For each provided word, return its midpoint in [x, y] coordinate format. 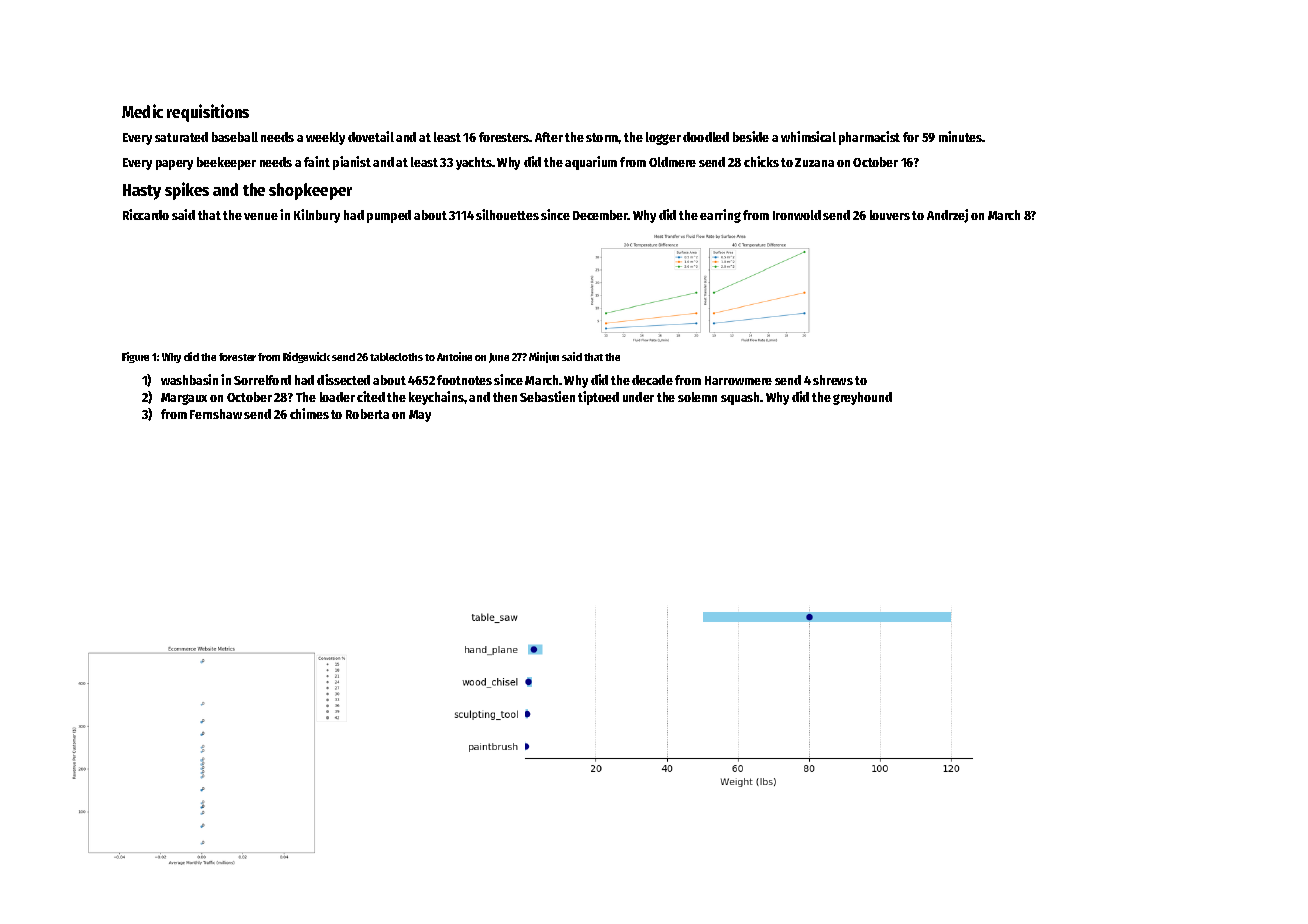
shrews [833, 380]
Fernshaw [216, 414]
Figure [135, 357]
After [549, 137]
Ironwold [797, 215]
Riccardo [146, 214]
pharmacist [869, 138]
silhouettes [507, 214]
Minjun [544, 357]
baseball [235, 137]
